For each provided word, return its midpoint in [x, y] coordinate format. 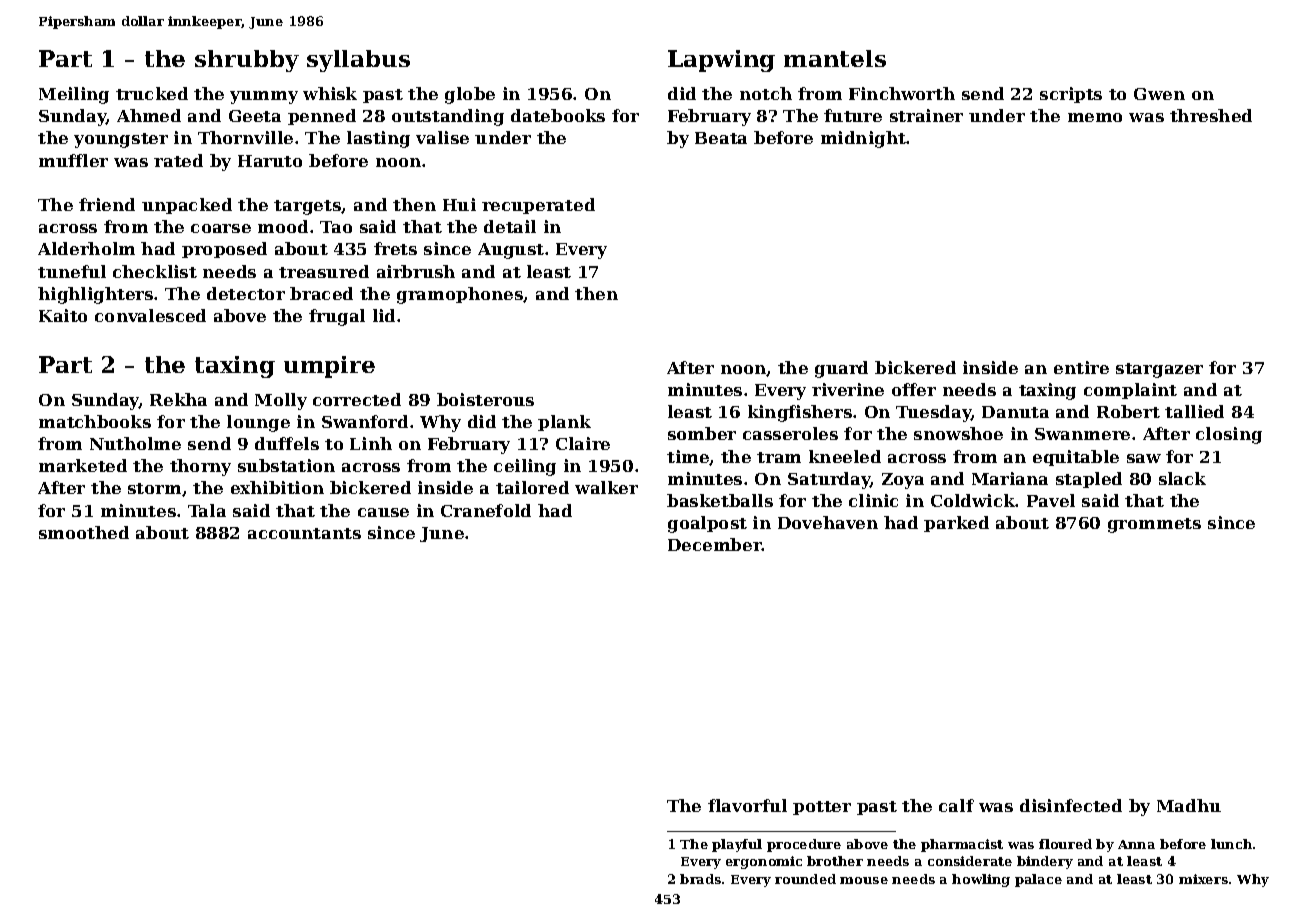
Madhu [1189, 805]
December [715, 544]
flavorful [747, 805]
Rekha [178, 399]
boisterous [485, 399]
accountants [304, 533]
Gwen [1159, 94]
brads [700, 879]
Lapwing [721, 61]
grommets [1154, 525]
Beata [721, 138]
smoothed [84, 532]
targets [307, 207]
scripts [1071, 95]
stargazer [1159, 370]
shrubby [247, 61]
